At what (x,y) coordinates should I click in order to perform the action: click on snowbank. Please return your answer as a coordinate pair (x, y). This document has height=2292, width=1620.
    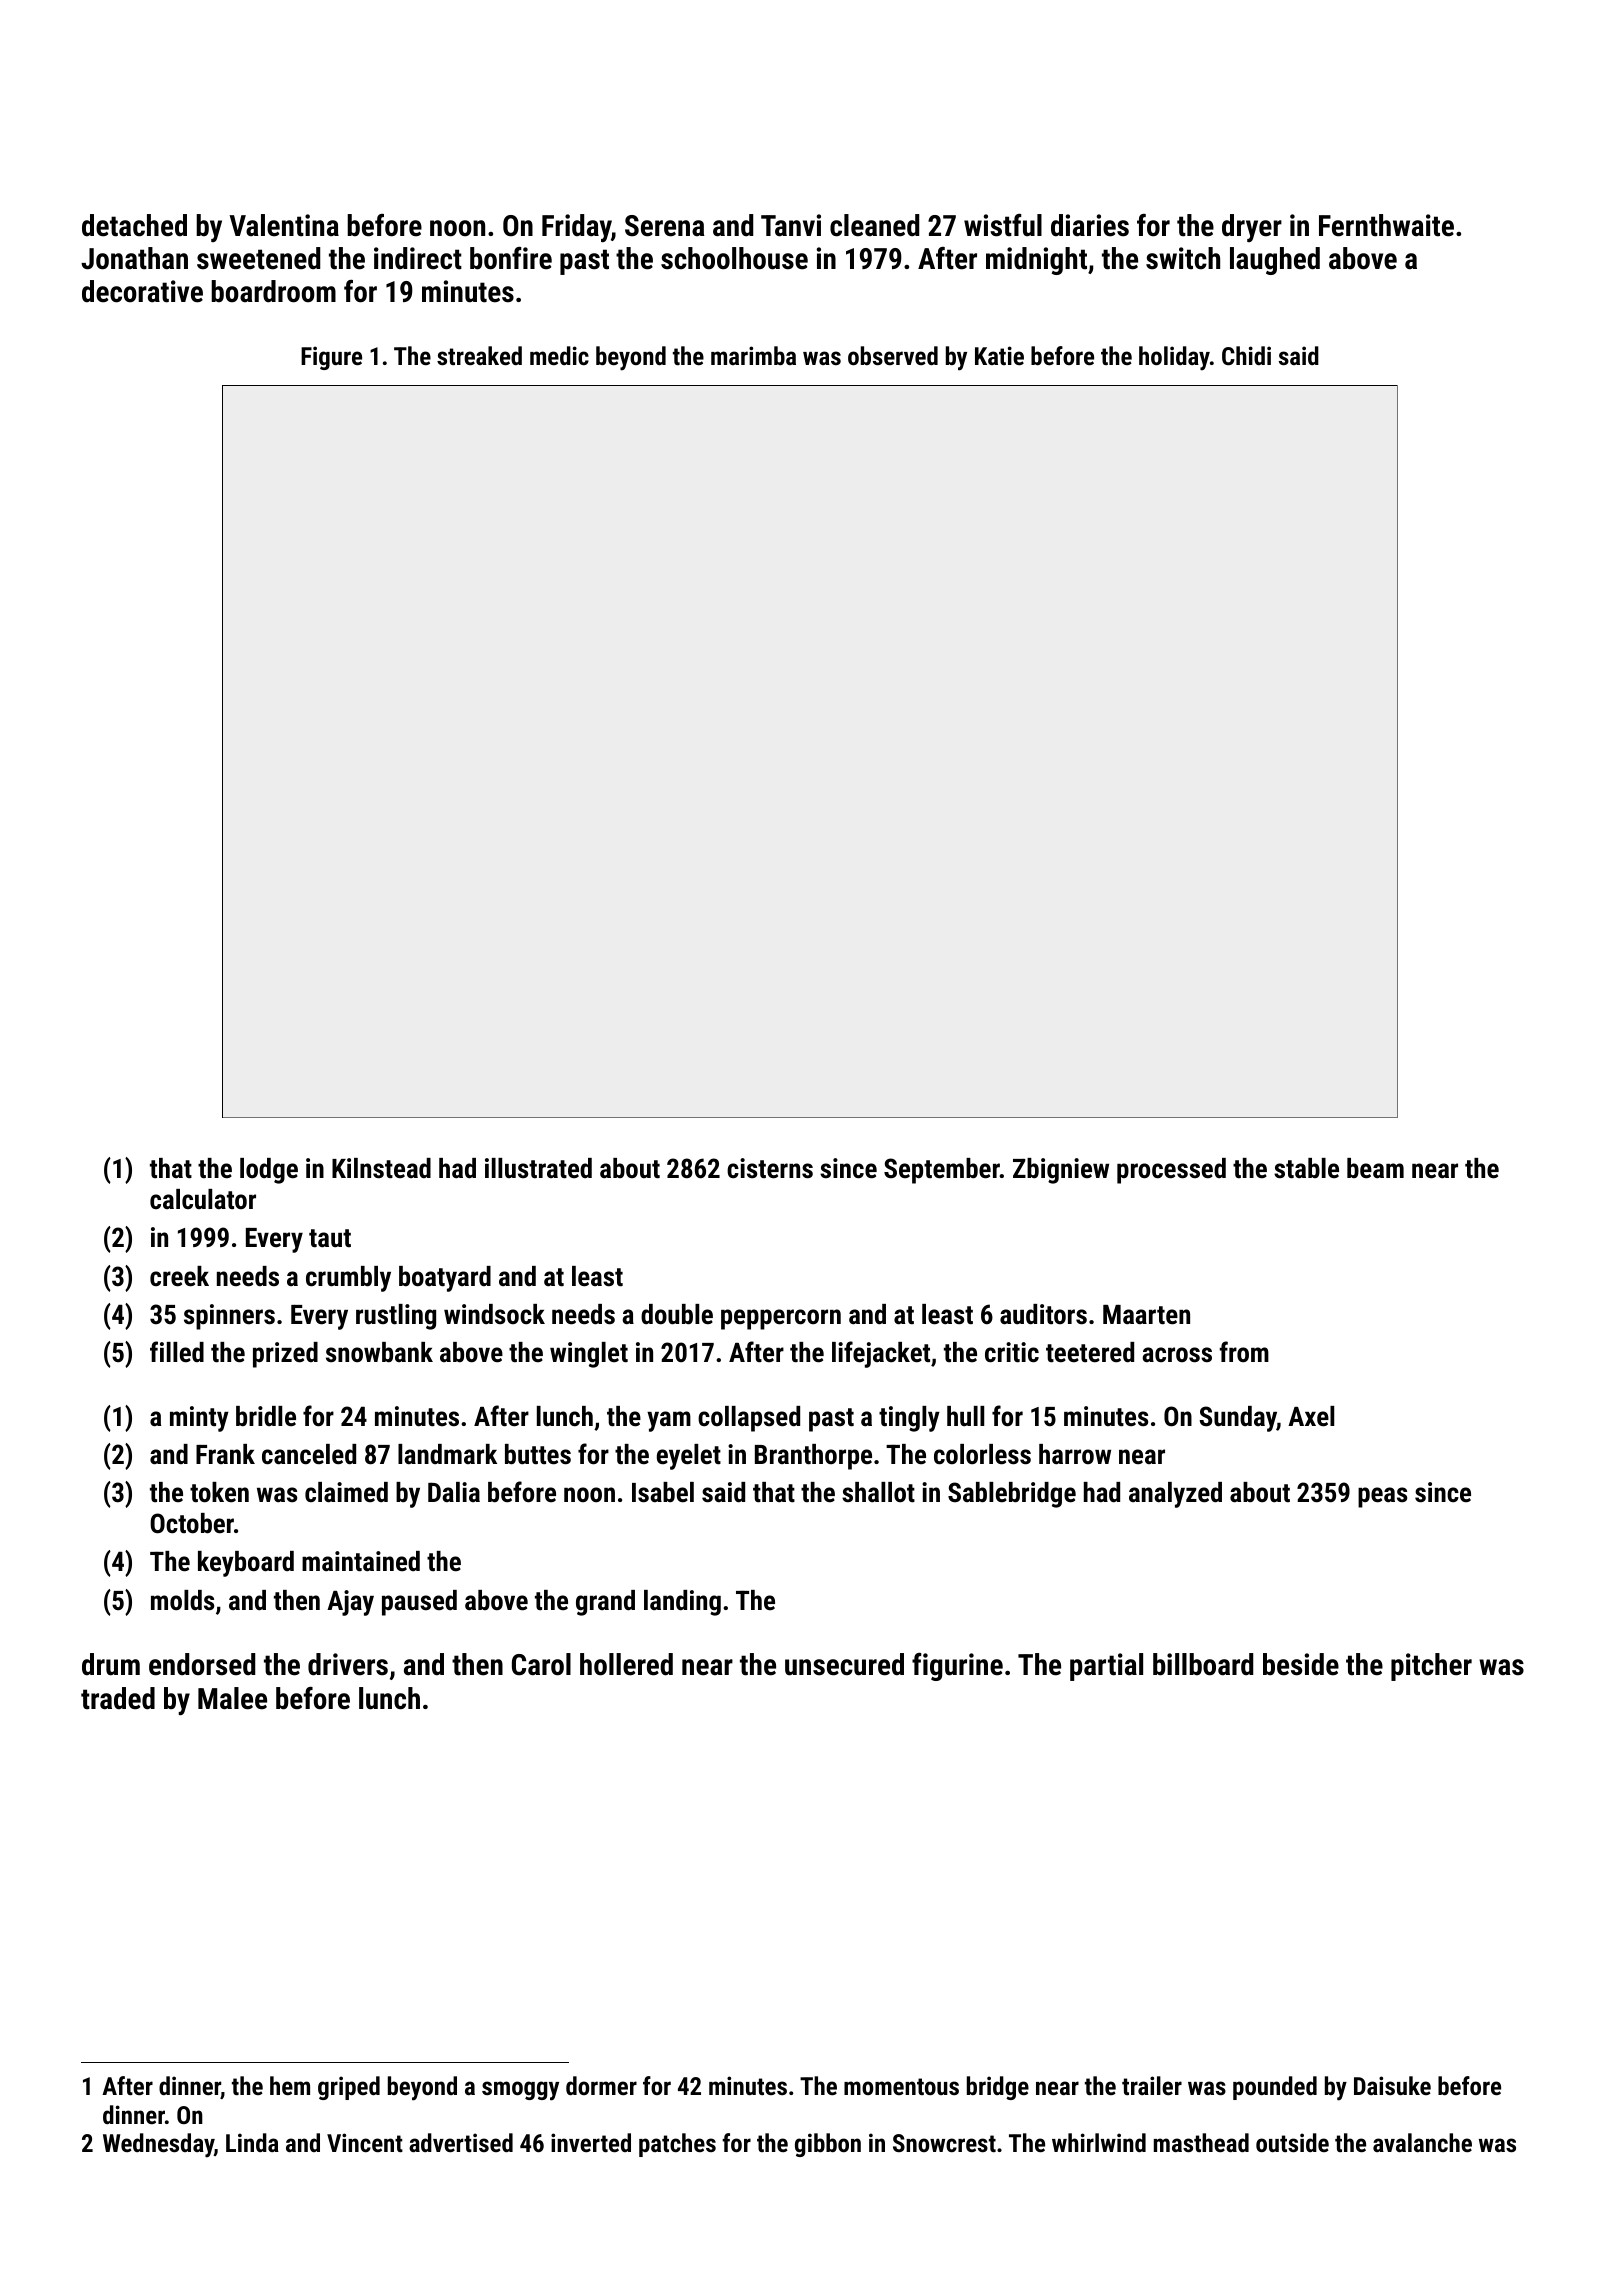
    Looking at the image, I should click on (379, 1352).
